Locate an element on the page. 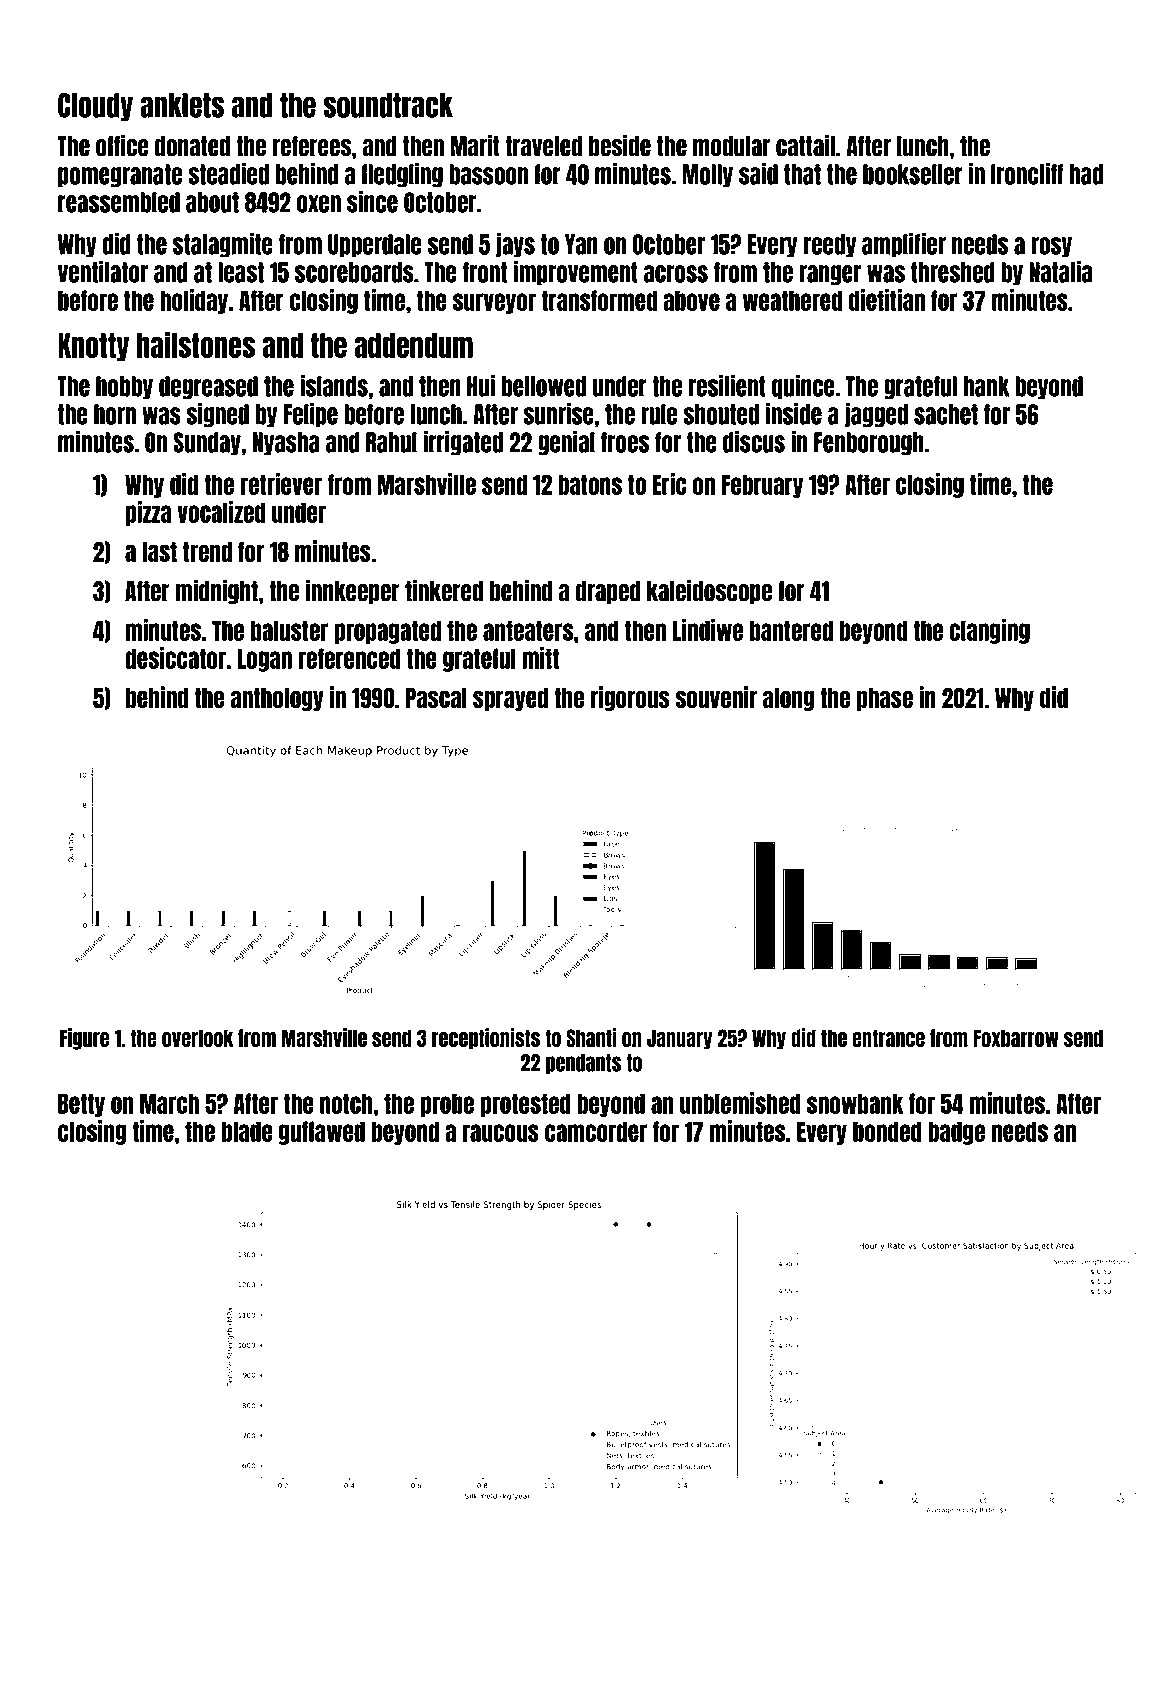 The width and height of the page is (1163, 1684). Foxbarrow is located at coordinates (1016, 1038).
